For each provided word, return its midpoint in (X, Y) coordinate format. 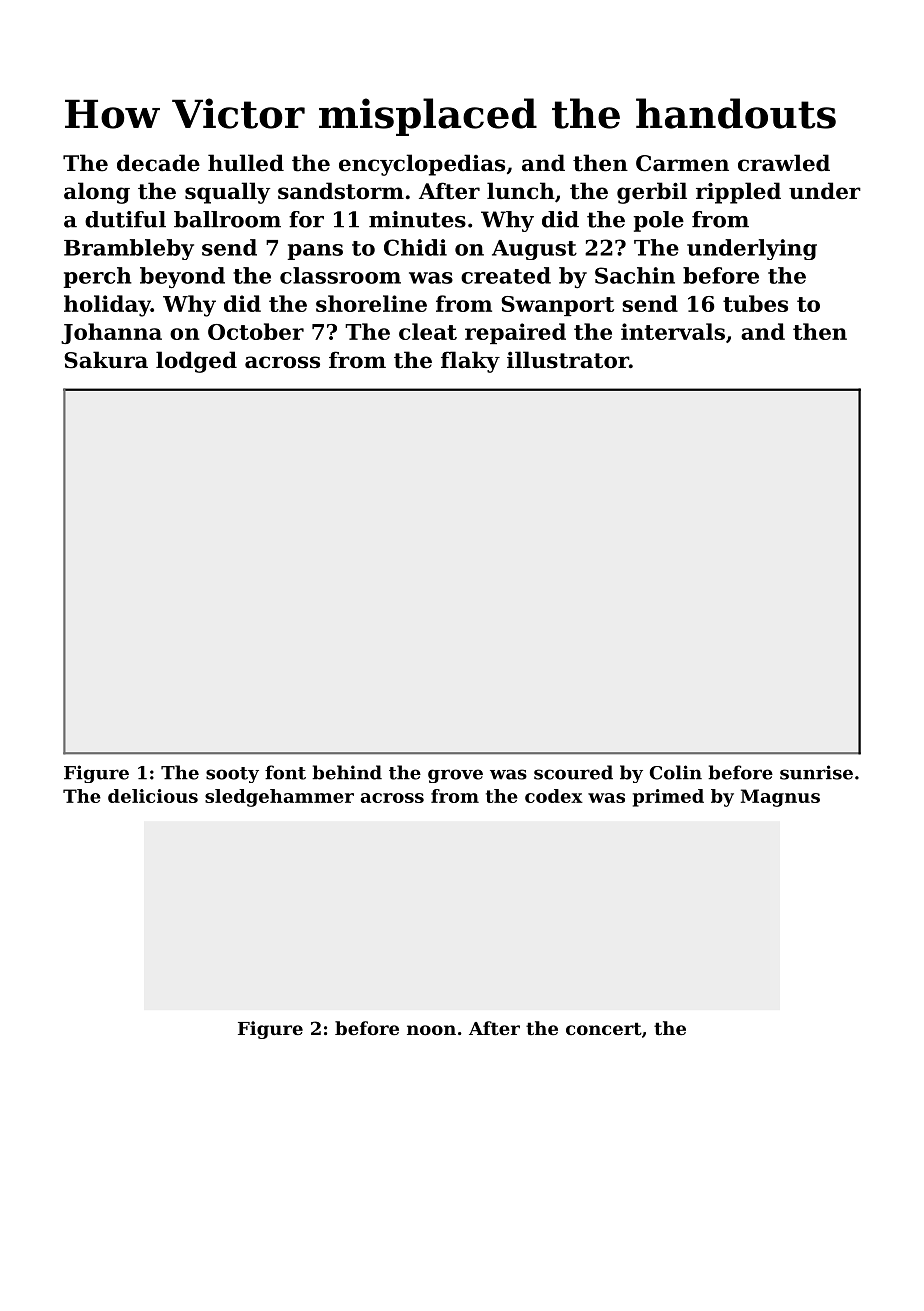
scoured (573, 772)
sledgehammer (279, 798)
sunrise (816, 772)
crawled (784, 163)
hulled (246, 163)
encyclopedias (422, 165)
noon (431, 1030)
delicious (153, 796)
